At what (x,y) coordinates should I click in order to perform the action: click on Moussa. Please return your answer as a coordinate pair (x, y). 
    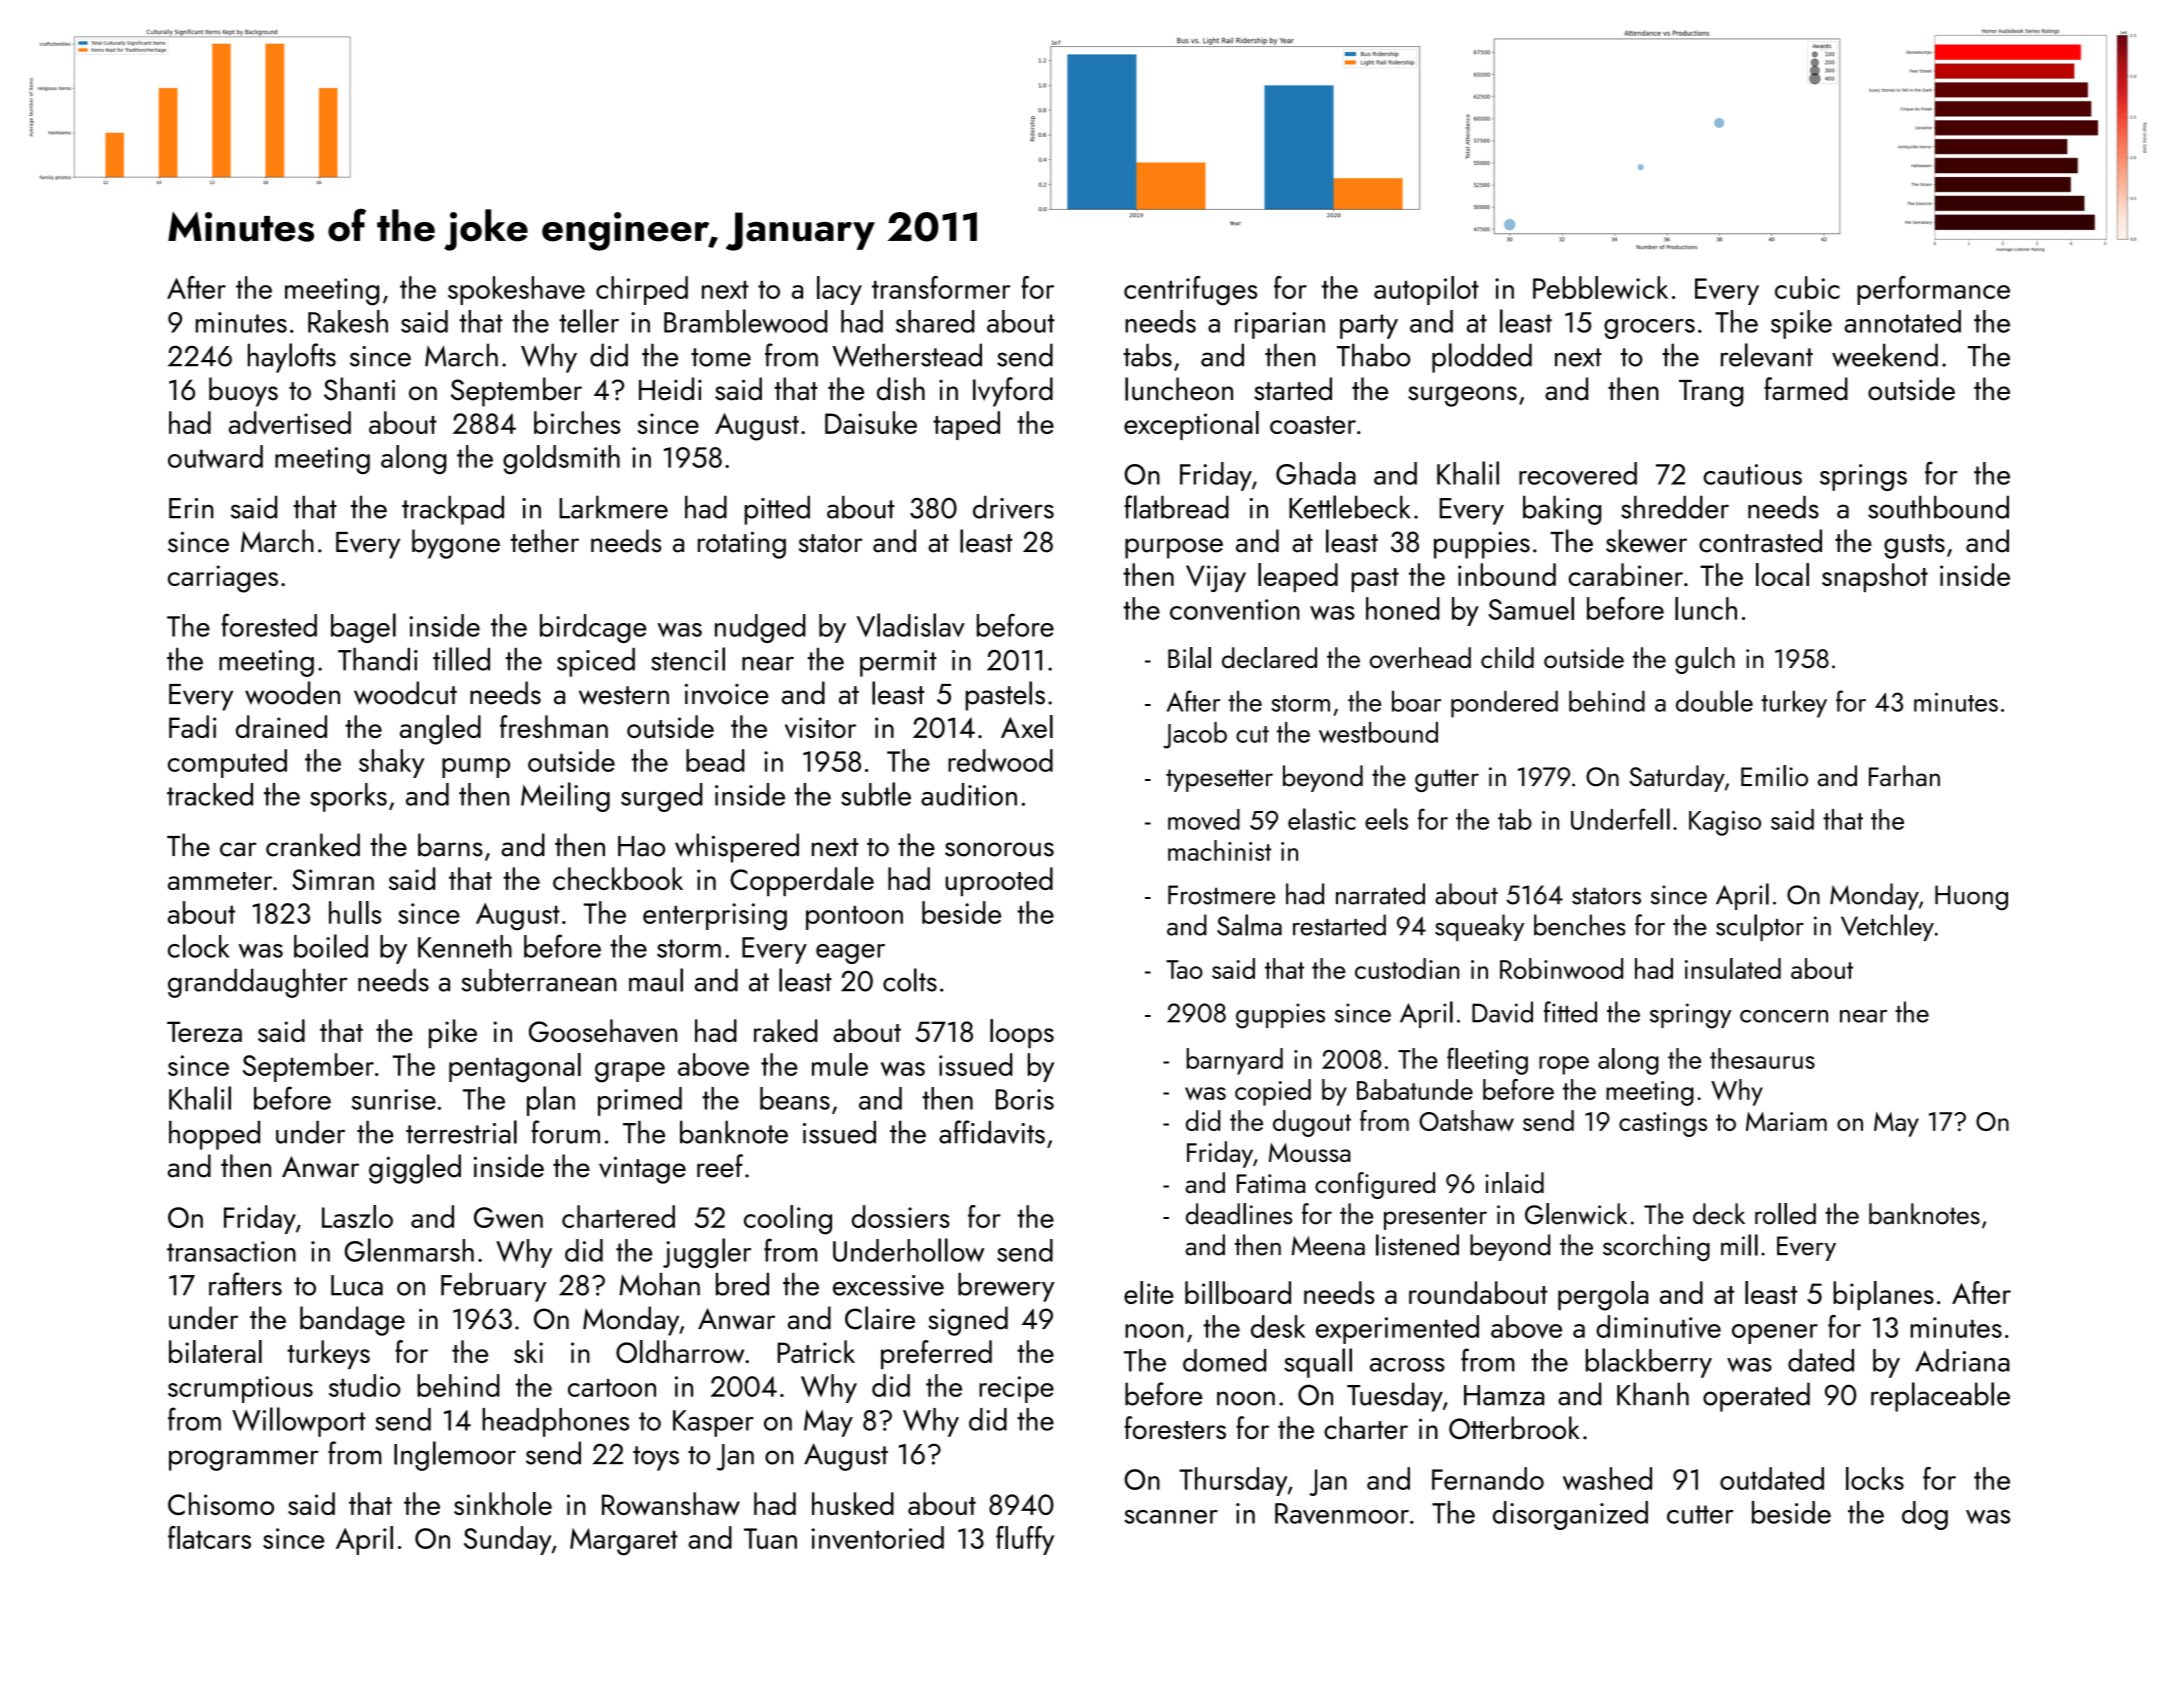
    Looking at the image, I should click on (1310, 1152).
